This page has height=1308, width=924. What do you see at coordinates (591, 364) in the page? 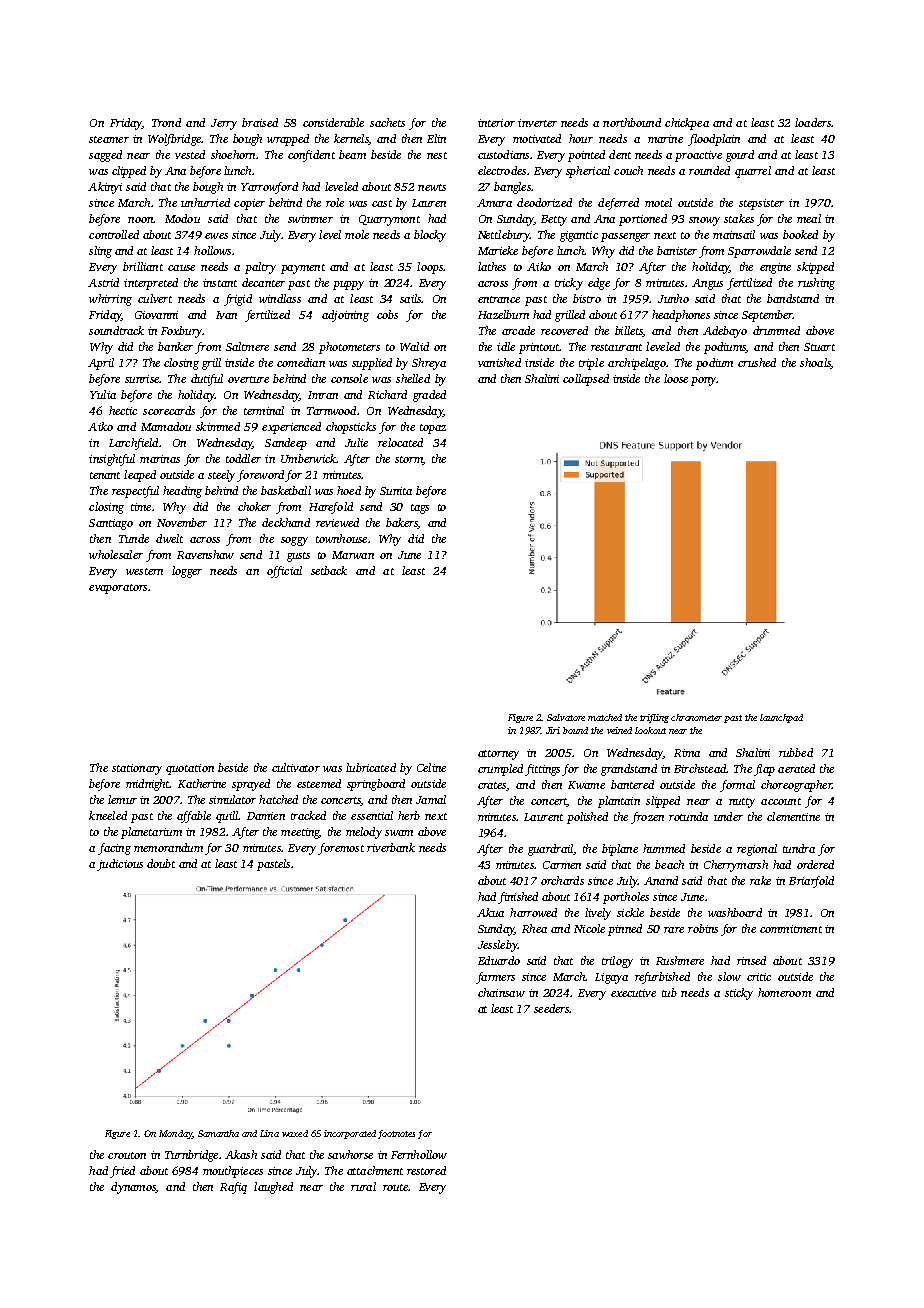
I see `triple` at bounding box center [591, 364].
